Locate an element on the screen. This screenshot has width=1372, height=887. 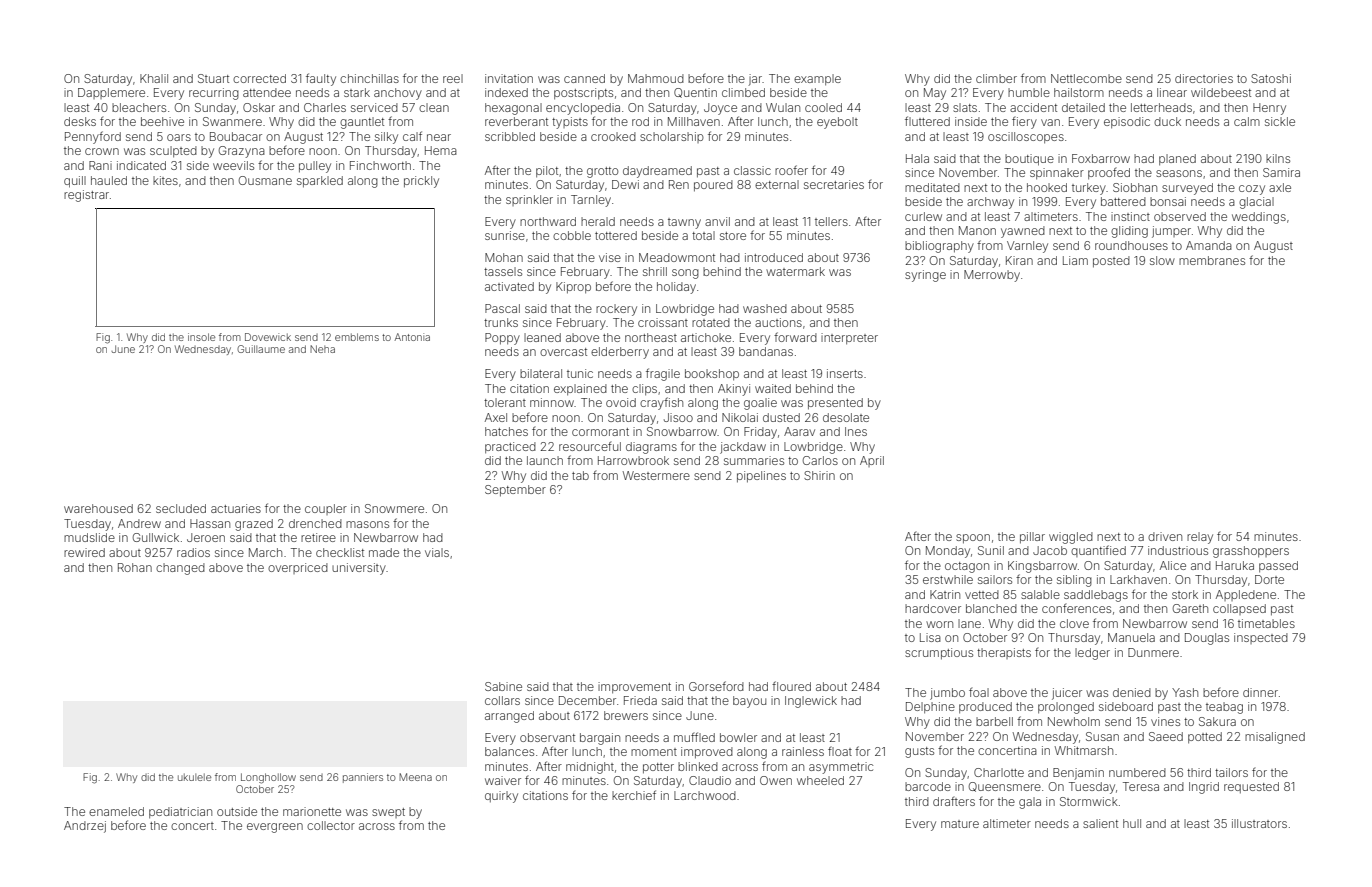
Mahmoud is located at coordinates (656, 78).
